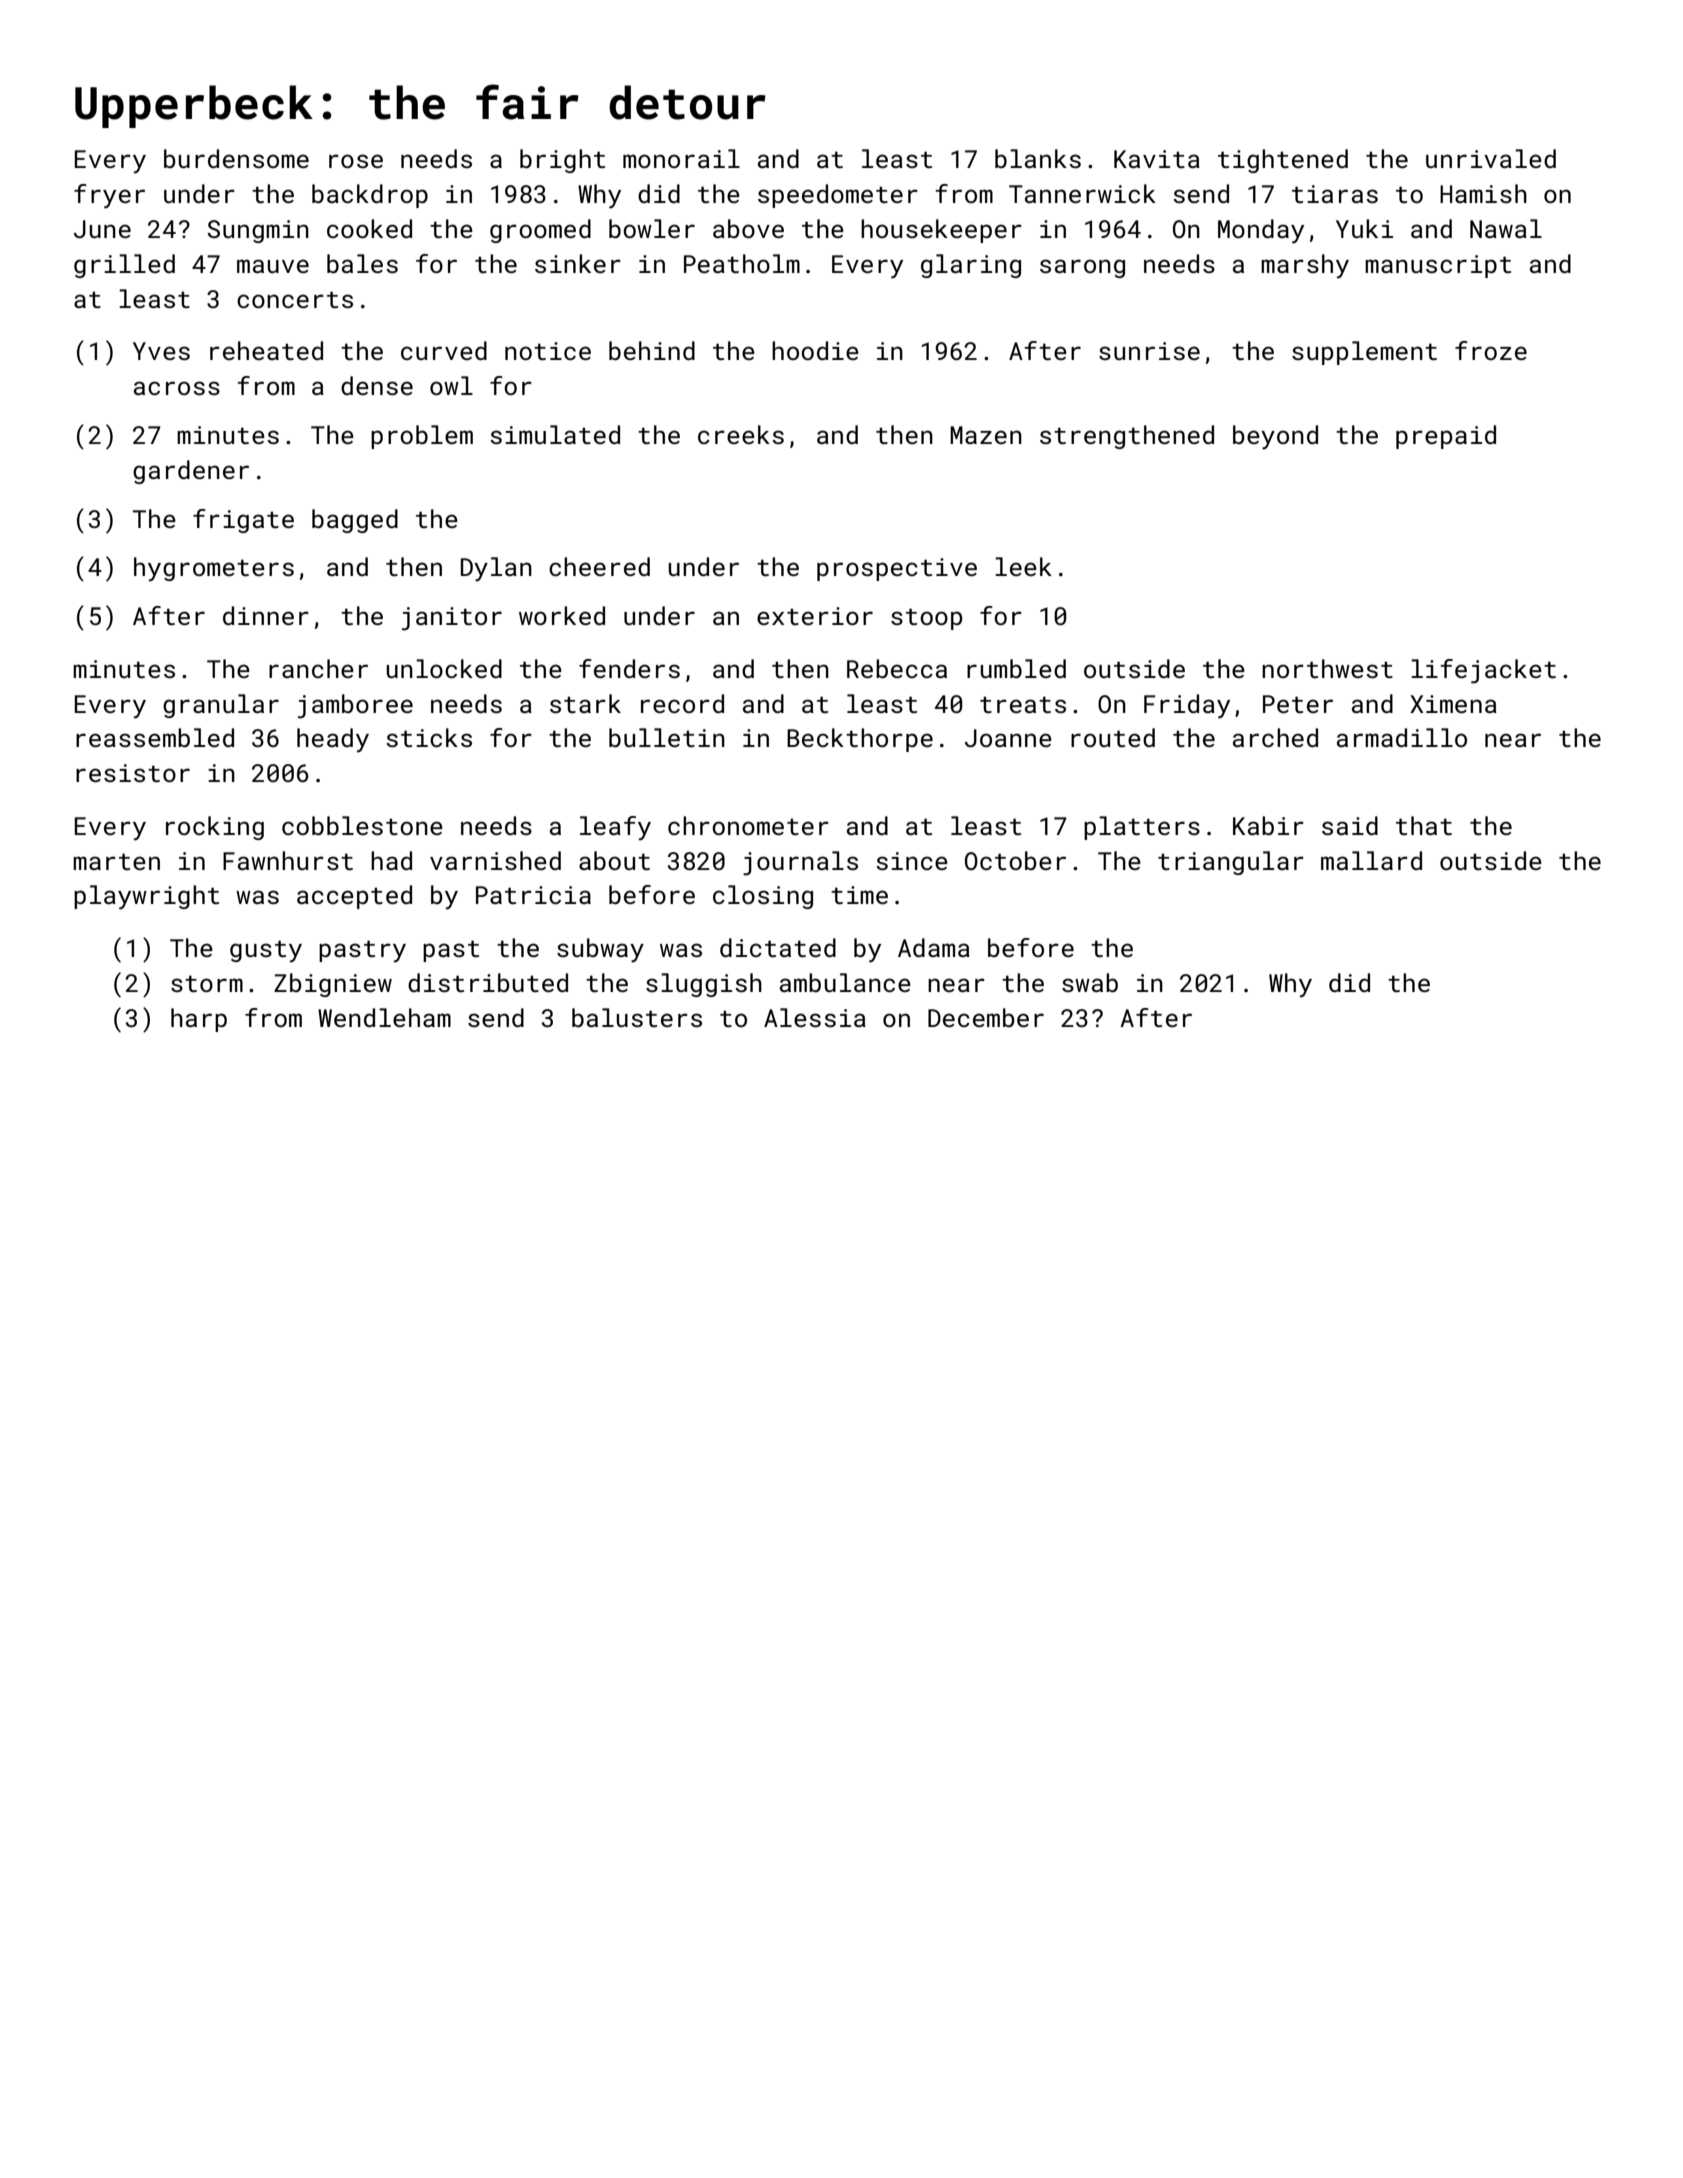 This image has height=2178, width=1683. What do you see at coordinates (845, 982) in the image?
I see `ambulance` at bounding box center [845, 982].
